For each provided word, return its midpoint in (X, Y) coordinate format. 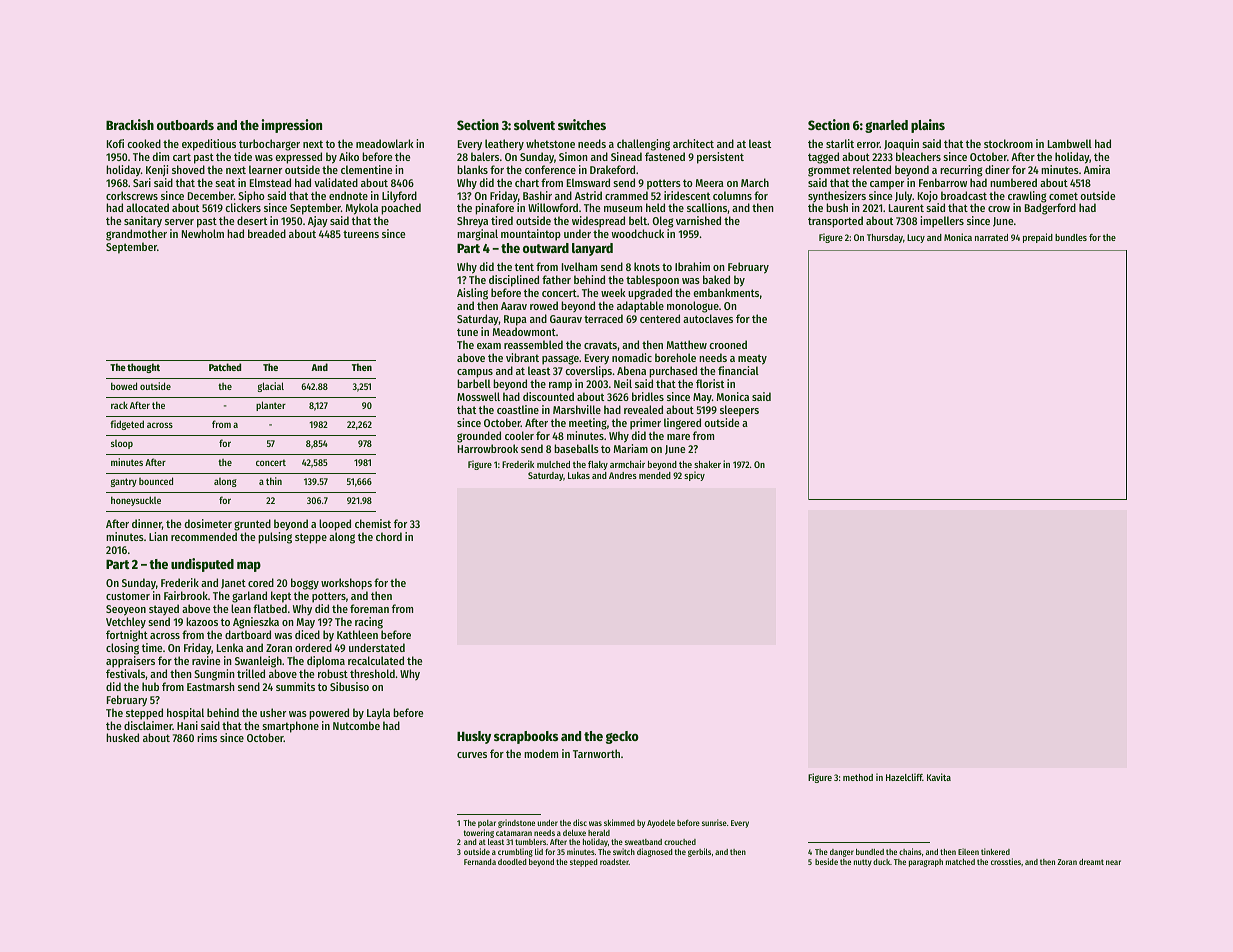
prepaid (1038, 238)
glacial (271, 387)
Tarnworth (596, 753)
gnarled (886, 126)
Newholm (203, 233)
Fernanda (480, 862)
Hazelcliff (904, 777)
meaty (752, 359)
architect (693, 143)
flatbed (270, 608)
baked (716, 279)
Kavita (939, 777)
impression (291, 126)
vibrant (522, 357)
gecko (622, 737)
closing (122, 649)
